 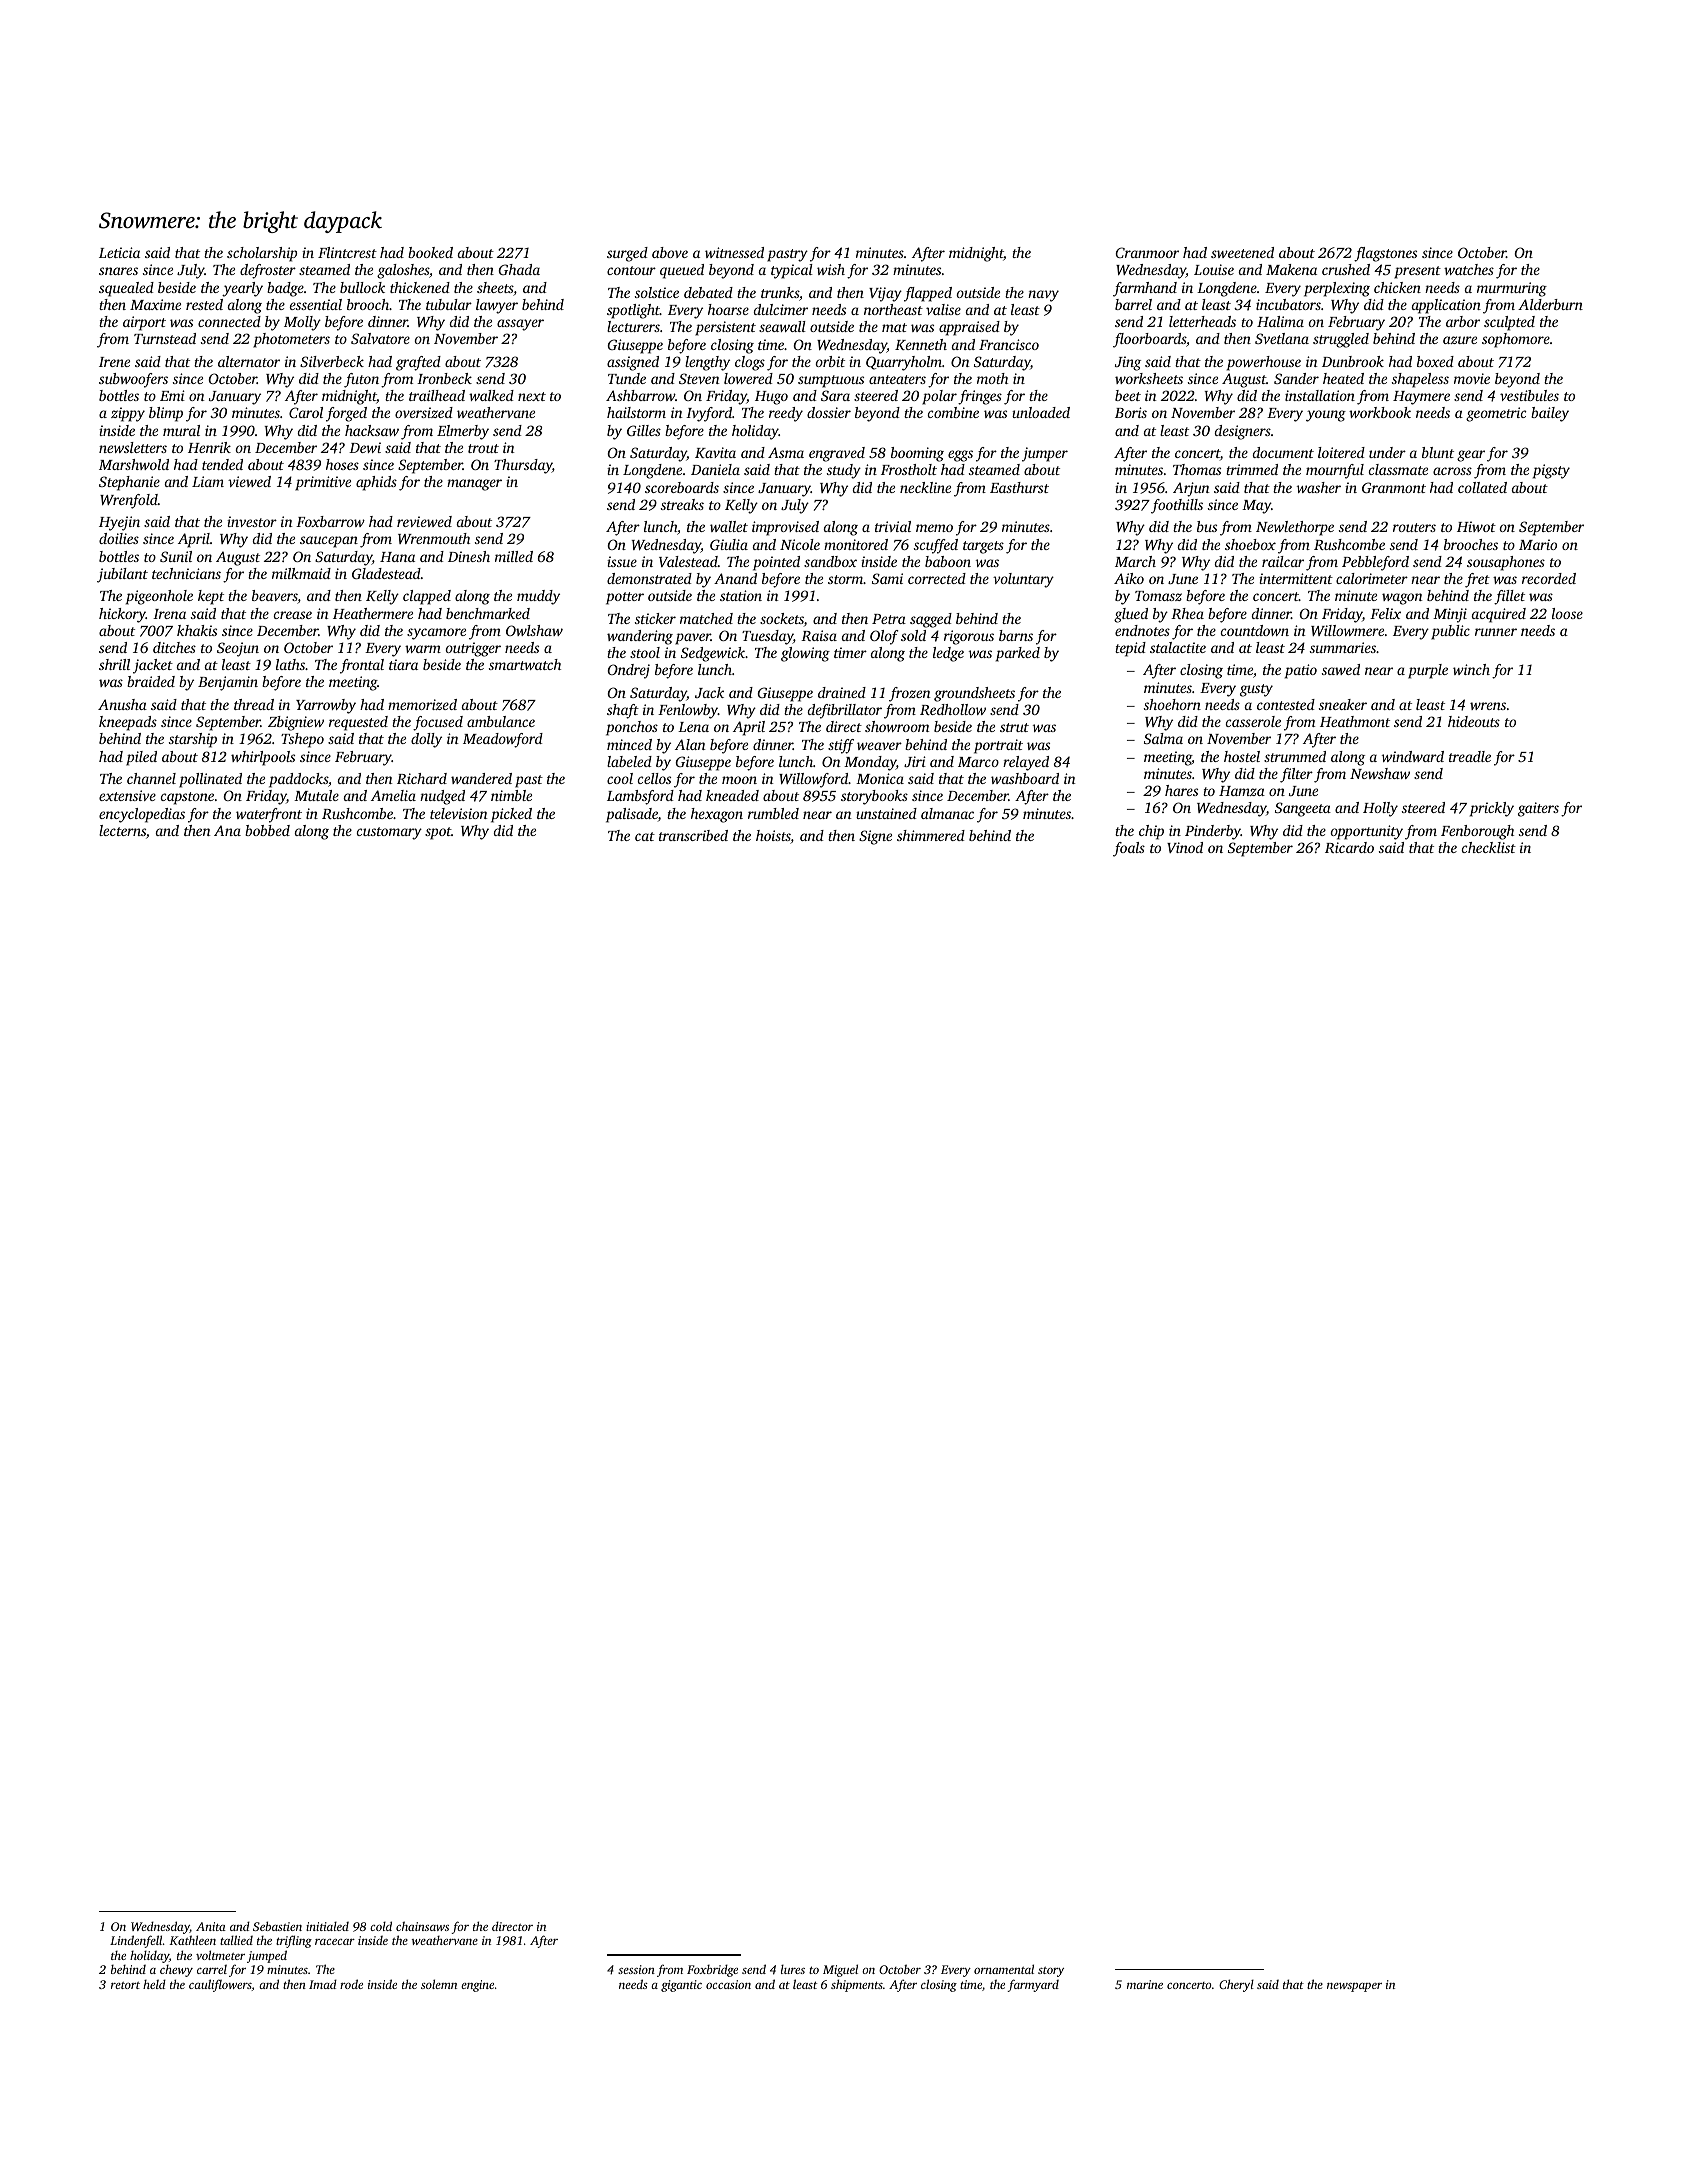 I want to click on Ricardo, so click(x=1349, y=847).
